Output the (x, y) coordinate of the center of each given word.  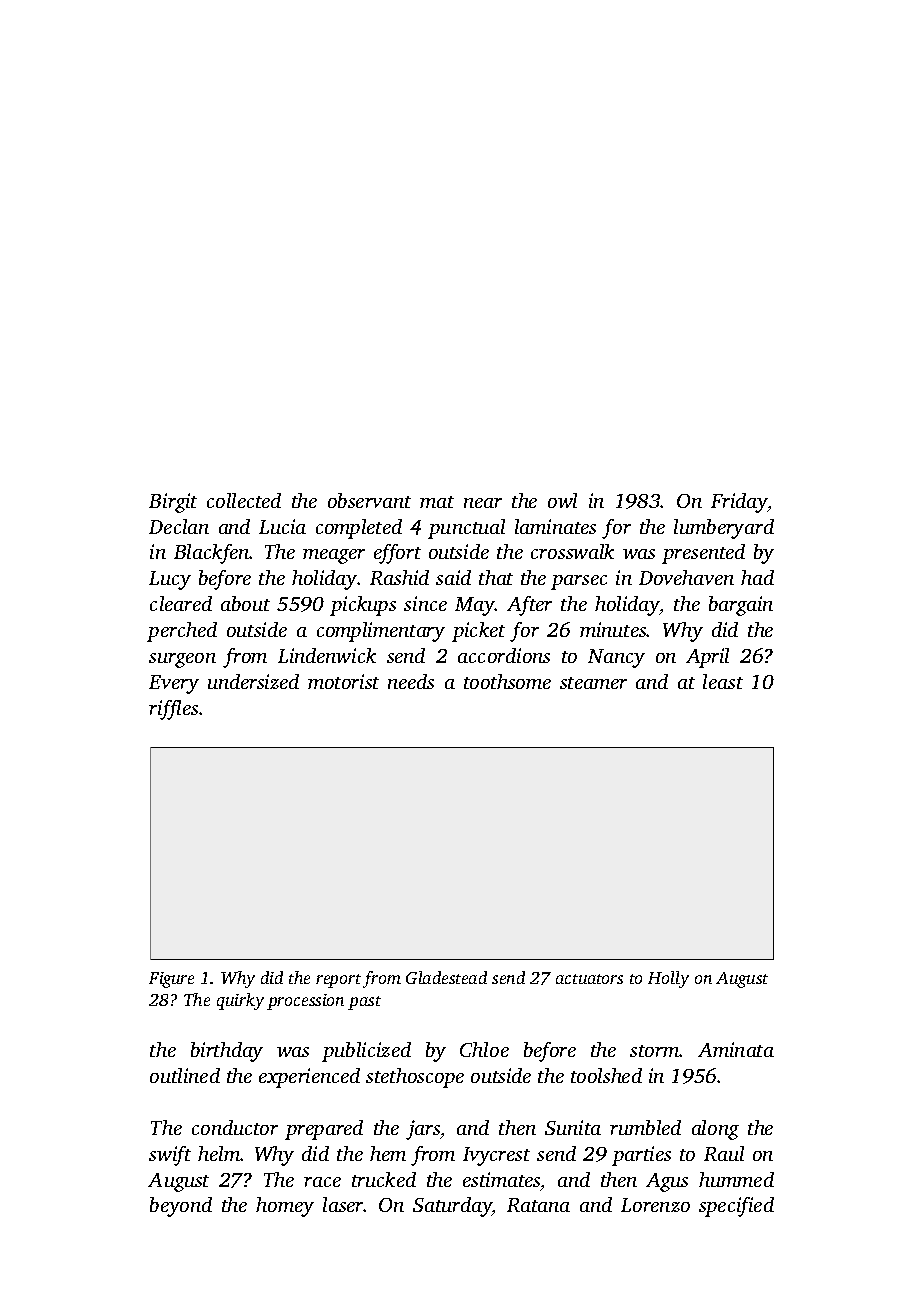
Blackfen (212, 554)
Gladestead (446, 977)
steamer (593, 683)
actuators (589, 979)
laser (343, 1204)
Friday (739, 503)
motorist (343, 681)
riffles (173, 710)
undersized (253, 681)
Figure (171, 980)
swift (170, 1156)
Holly (668, 979)
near (483, 503)
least (723, 681)
